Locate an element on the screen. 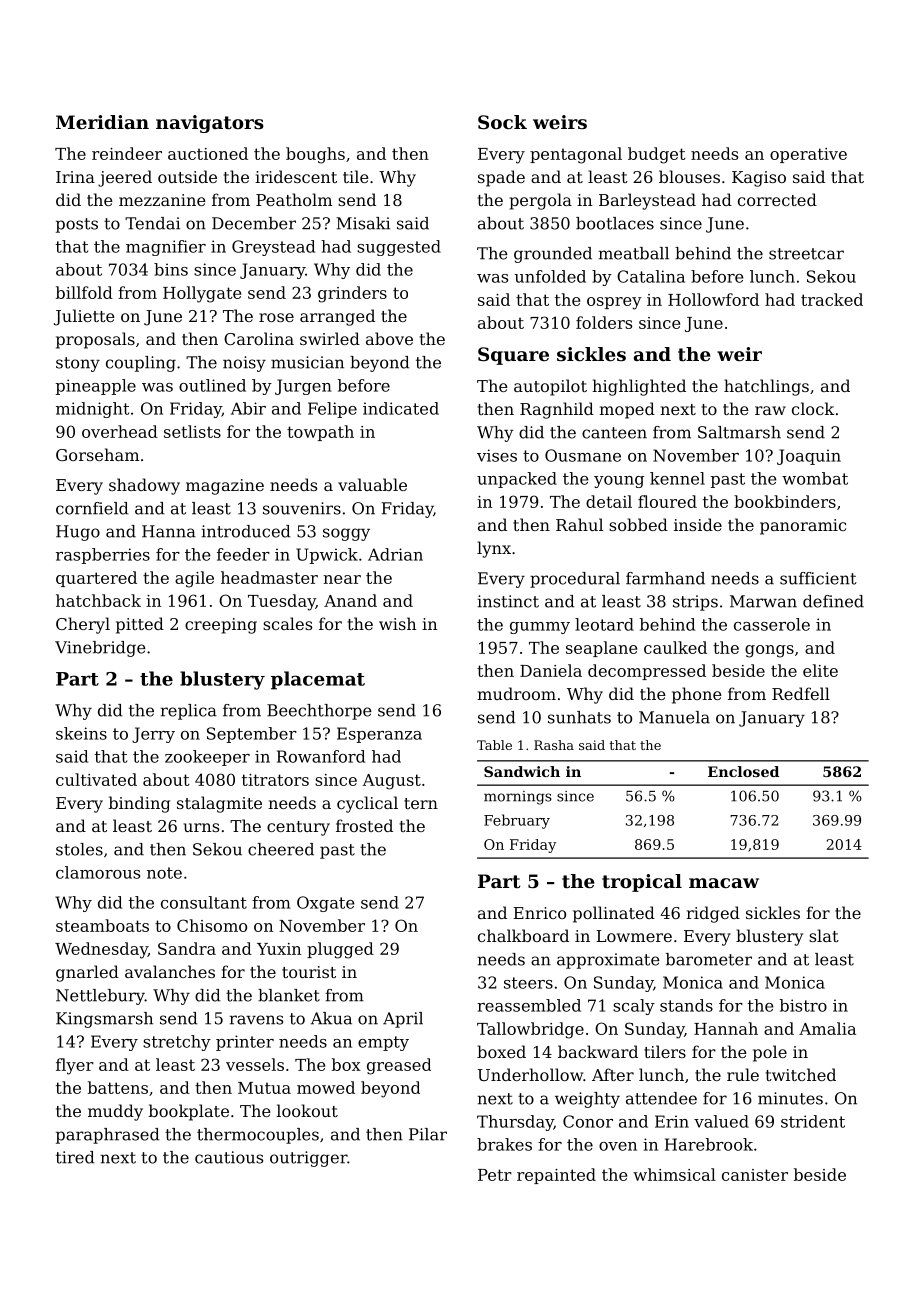 The width and height of the screenshot is (924, 1308). bootlaces is located at coordinates (615, 223).
